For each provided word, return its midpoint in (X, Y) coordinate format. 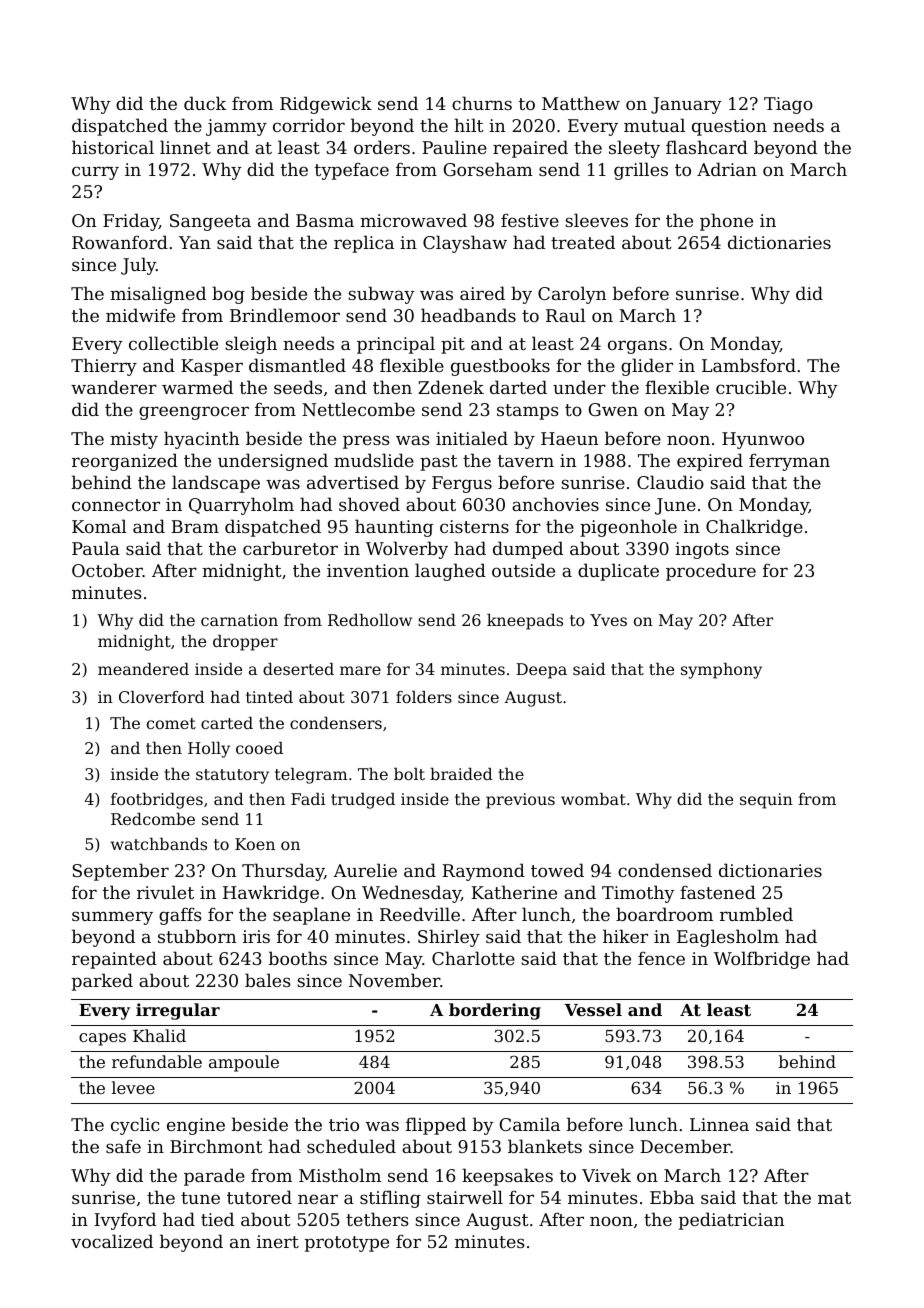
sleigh (251, 345)
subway (381, 295)
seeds (298, 387)
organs (637, 347)
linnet (185, 147)
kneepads (525, 622)
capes (102, 1039)
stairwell (465, 1197)
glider (647, 367)
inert (278, 1241)
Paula (96, 548)
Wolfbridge (762, 960)
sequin (766, 801)
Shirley (449, 938)
